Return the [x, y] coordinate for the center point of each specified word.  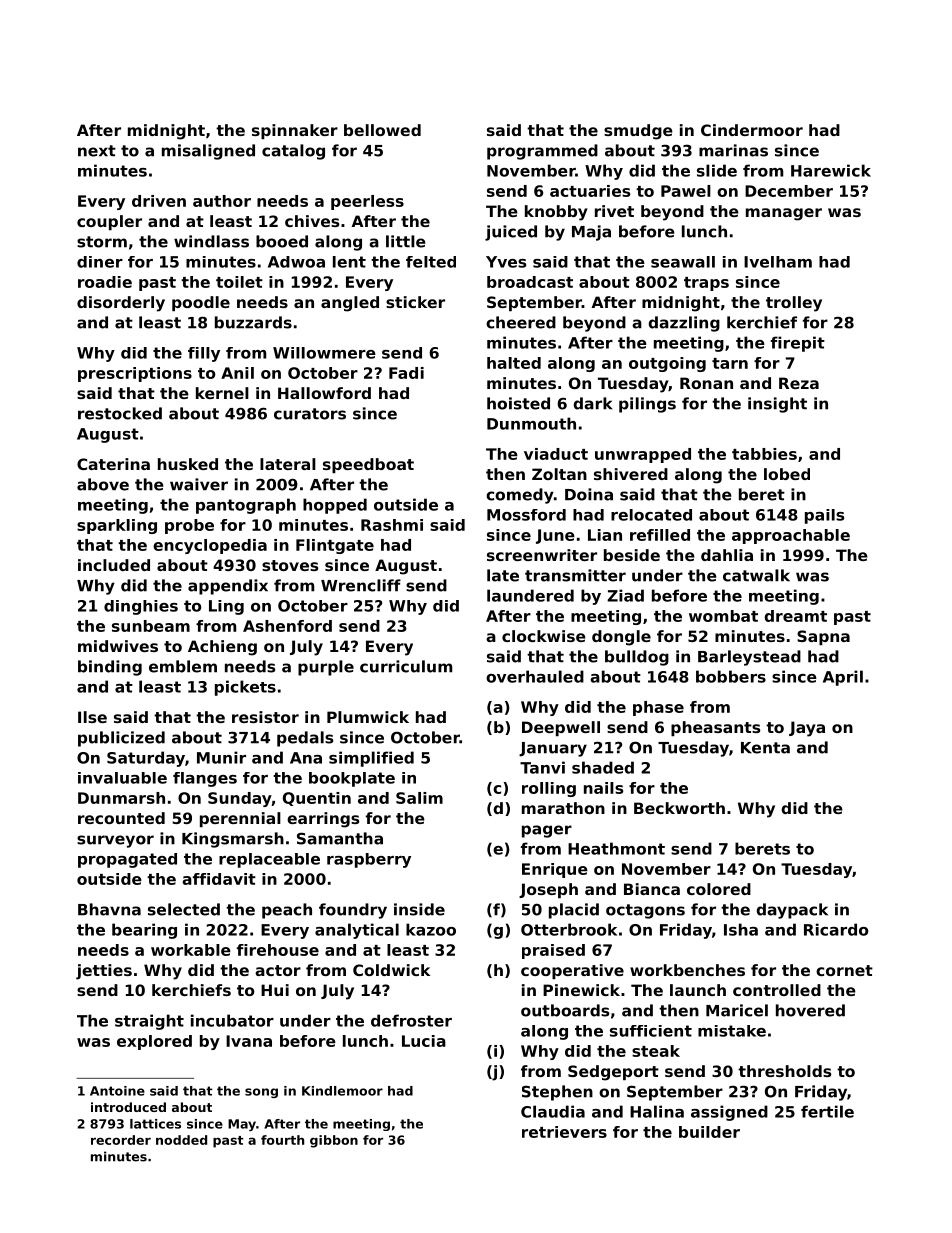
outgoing [667, 364]
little [406, 241]
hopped [335, 506]
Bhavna [109, 909]
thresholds [784, 1071]
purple [326, 668]
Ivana [249, 1041]
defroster [411, 1020]
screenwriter [542, 555]
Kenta [765, 748]
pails [824, 516]
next [97, 151]
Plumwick [368, 717]
